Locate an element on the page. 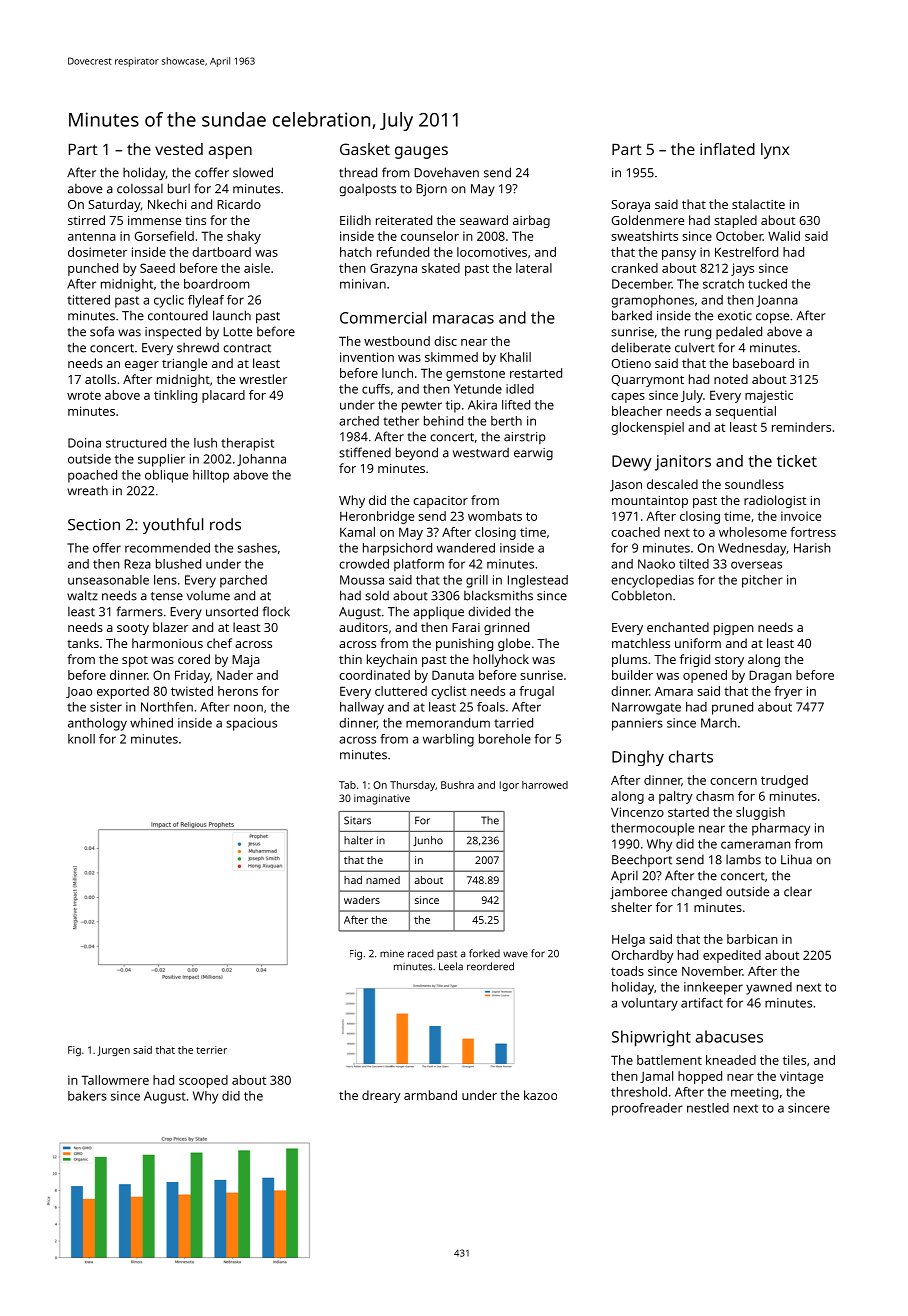  auditors is located at coordinates (363, 627).
